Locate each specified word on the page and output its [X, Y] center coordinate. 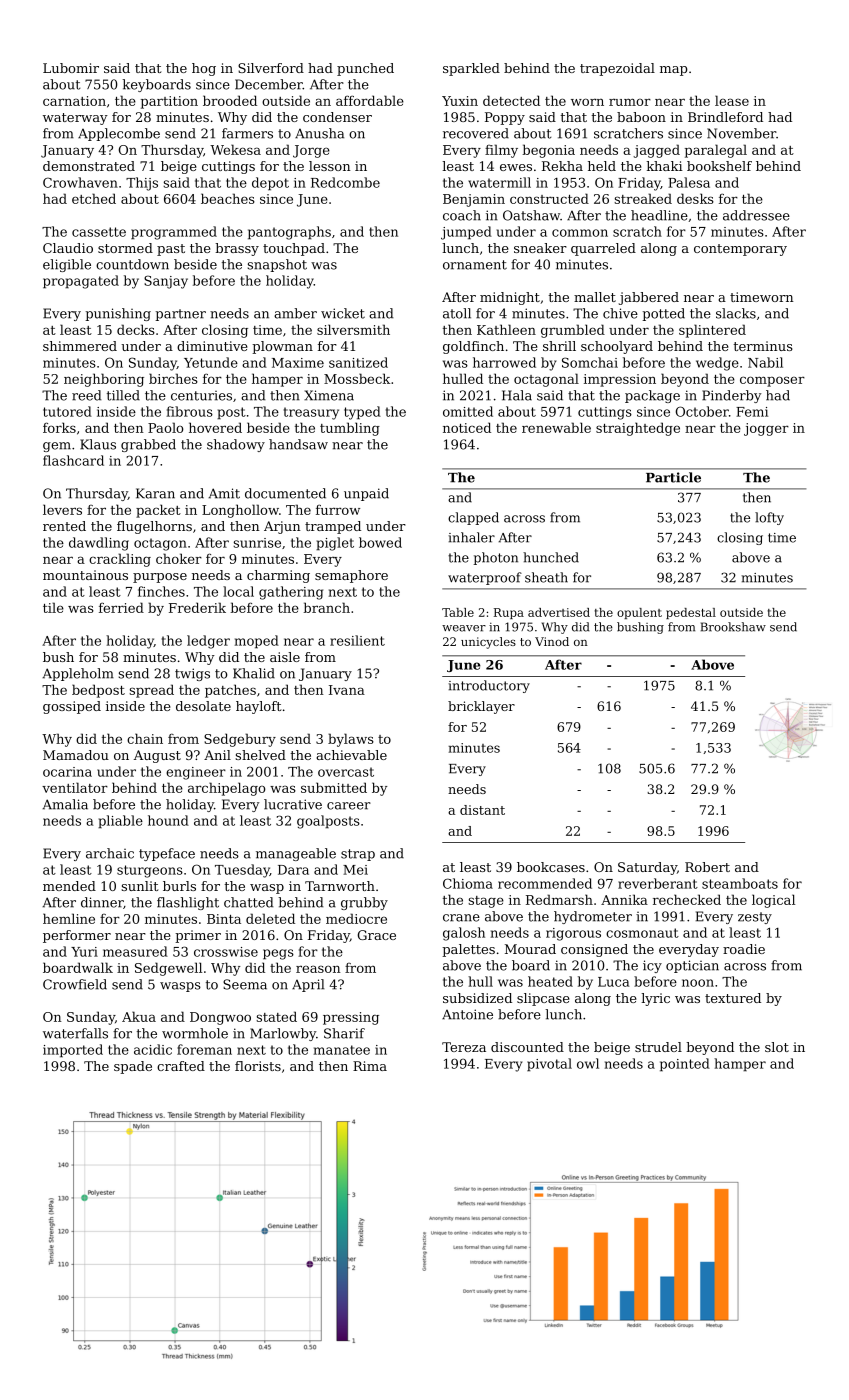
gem [57, 447]
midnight [510, 298]
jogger [766, 429]
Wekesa [235, 149]
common [580, 233]
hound [168, 820]
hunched [551, 557]
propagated [81, 282]
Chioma [468, 883]
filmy [501, 151]
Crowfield [75, 984]
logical [773, 901]
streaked [643, 198]
